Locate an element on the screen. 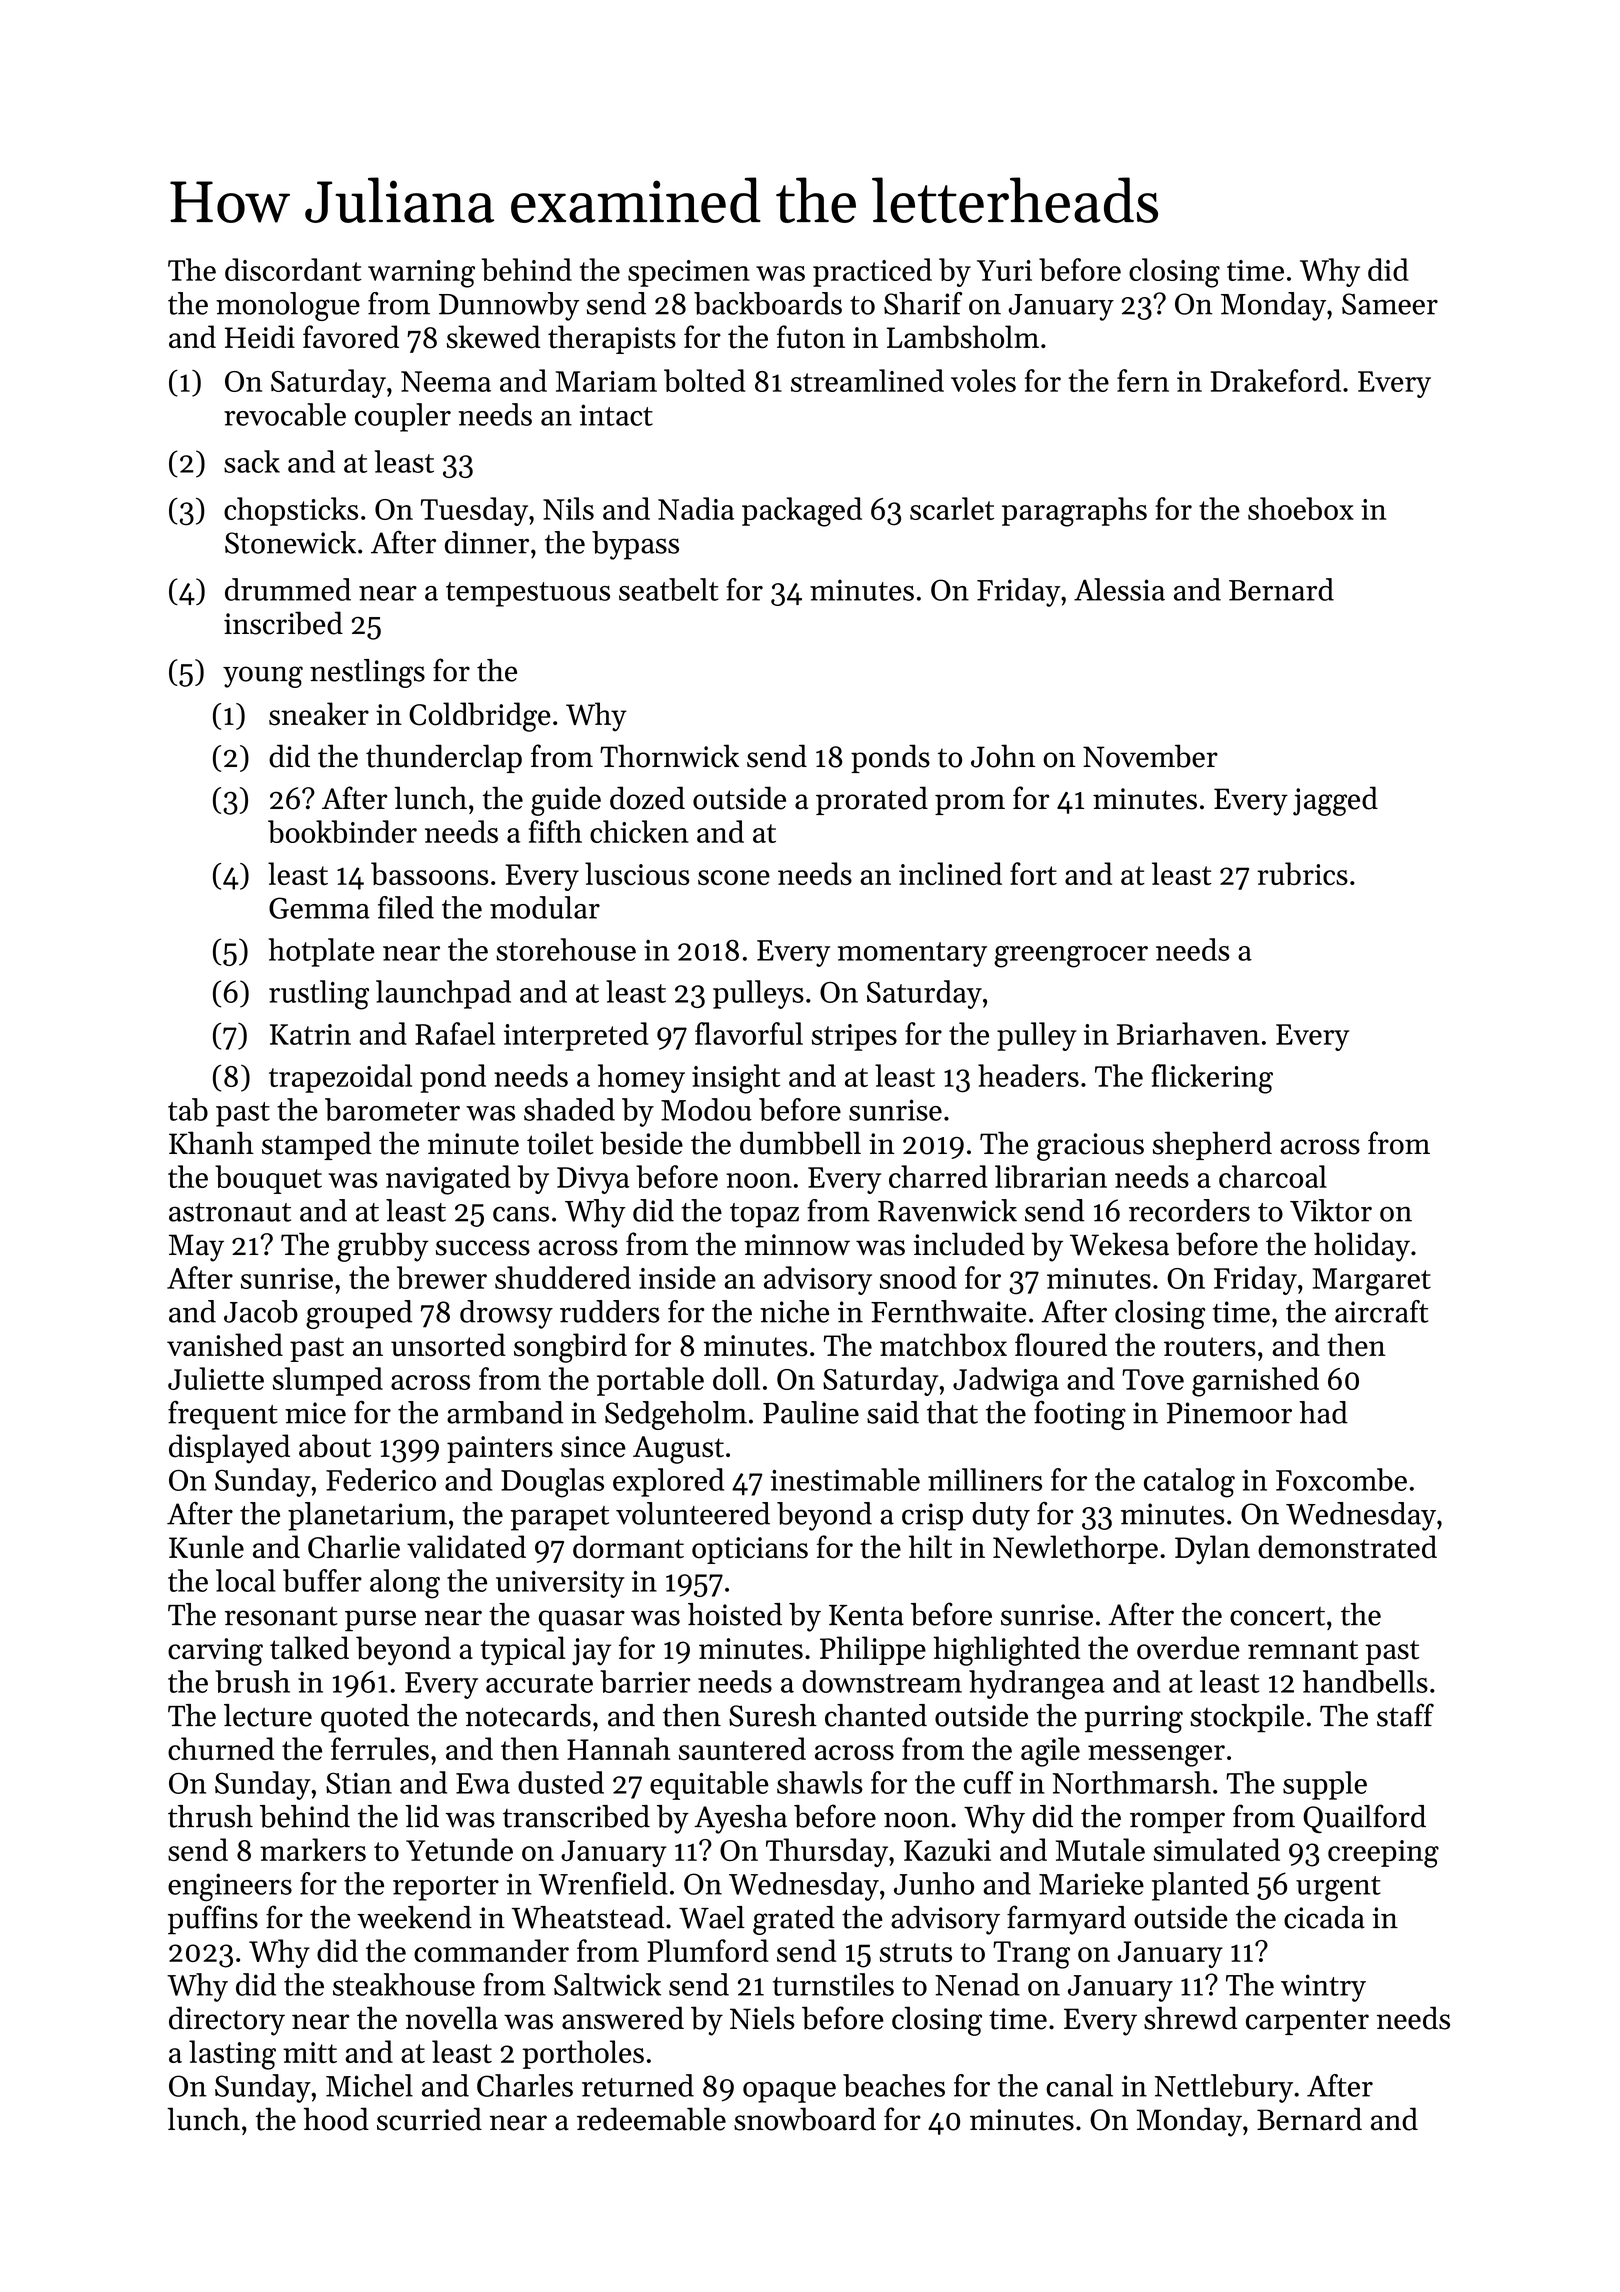 The width and height of the screenshot is (1620, 2292). Sameer is located at coordinates (1390, 304).
